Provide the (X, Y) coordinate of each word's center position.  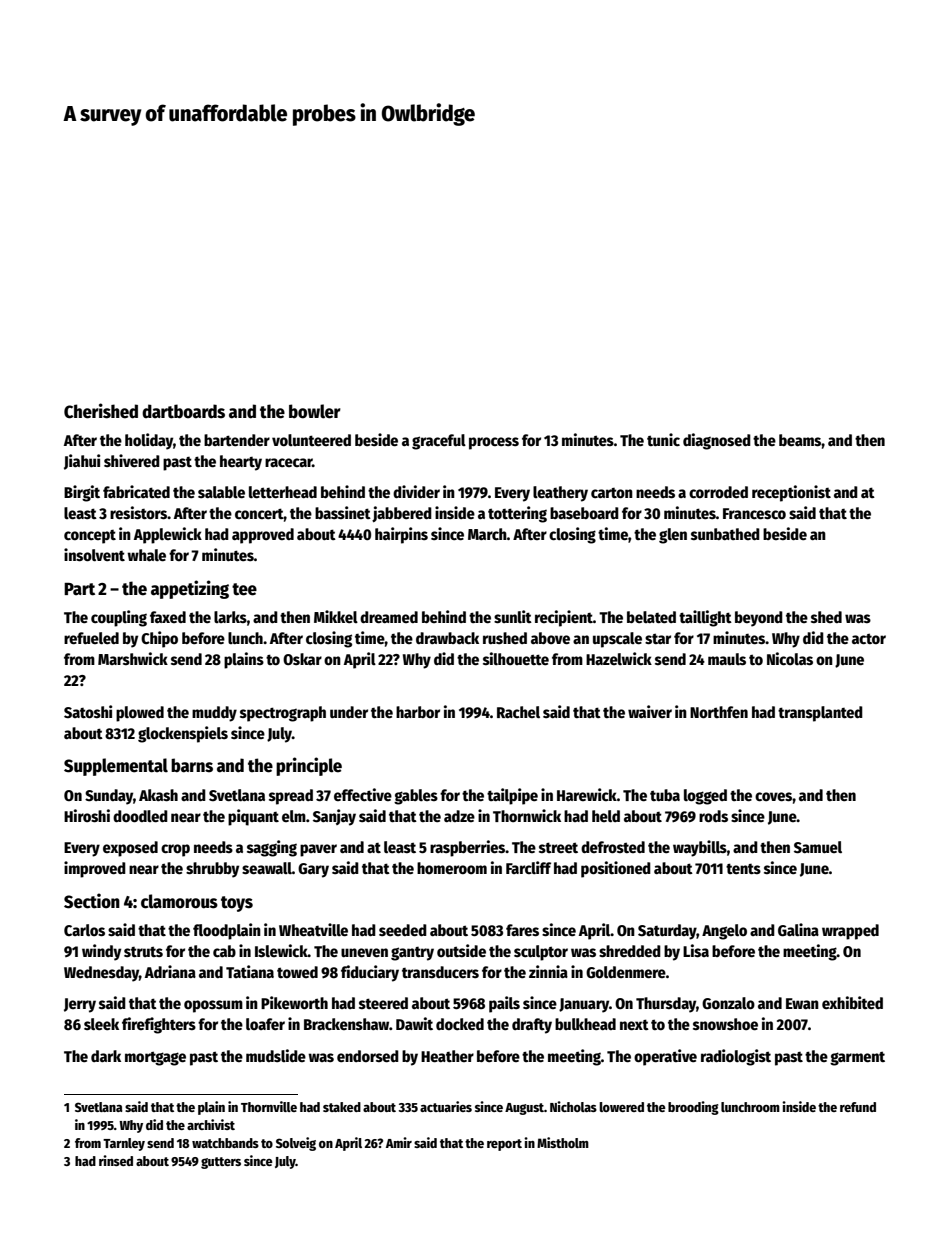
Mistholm (563, 1142)
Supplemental (116, 767)
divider (416, 491)
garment (857, 1058)
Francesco (754, 514)
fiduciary (370, 973)
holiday (149, 441)
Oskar (302, 659)
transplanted (820, 714)
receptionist (791, 493)
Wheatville (313, 930)
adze (459, 816)
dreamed (389, 617)
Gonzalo (728, 1003)
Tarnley (124, 1144)
